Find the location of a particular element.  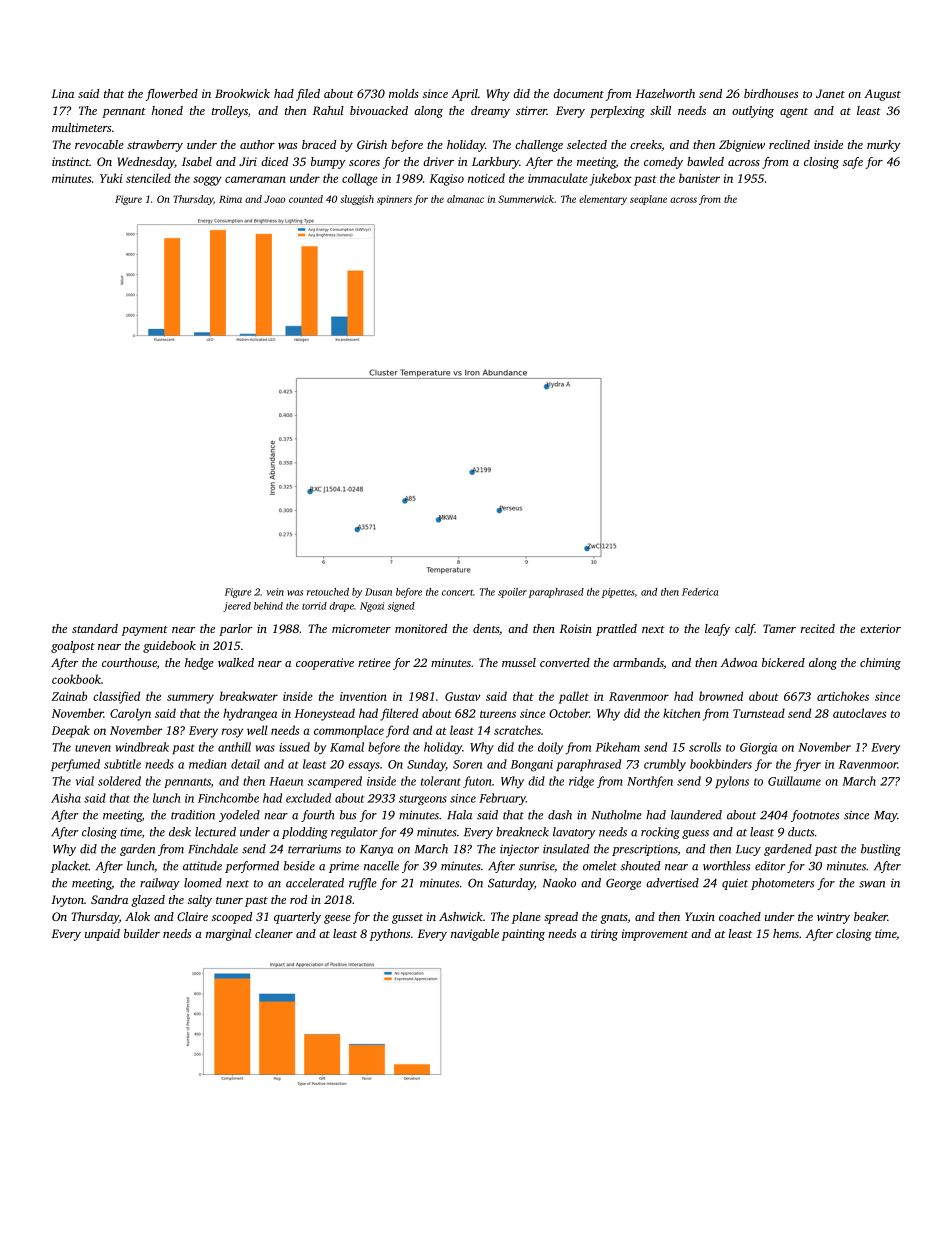

document is located at coordinates (578, 93).
